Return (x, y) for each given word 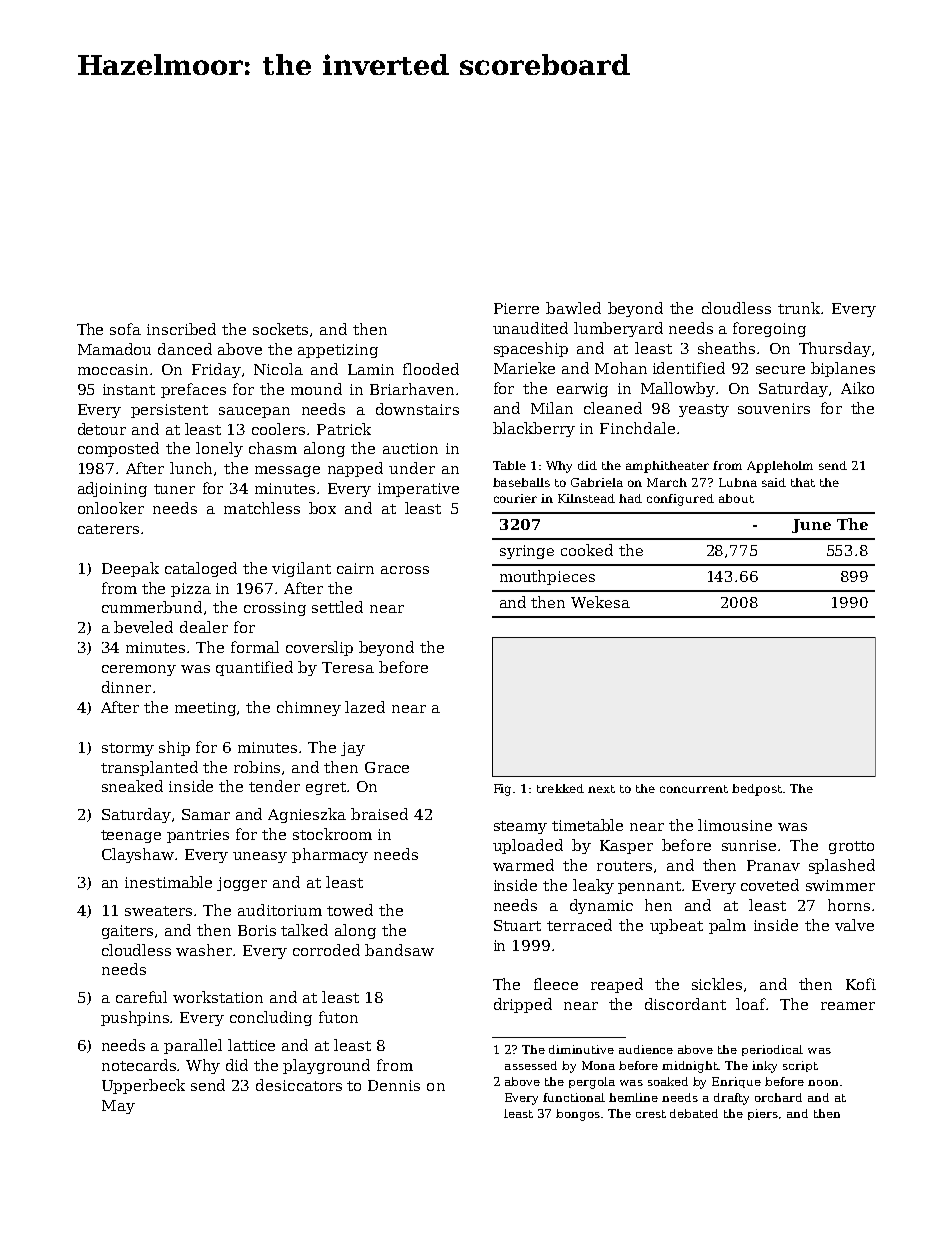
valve (854, 925)
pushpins (136, 1018)
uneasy (260, 857)
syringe (527, 552)
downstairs (417, 409)
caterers (108, 529)
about (736, 498)
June (811, 526)
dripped (523, 1005)
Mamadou (114, 349)
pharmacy (330, 855)
